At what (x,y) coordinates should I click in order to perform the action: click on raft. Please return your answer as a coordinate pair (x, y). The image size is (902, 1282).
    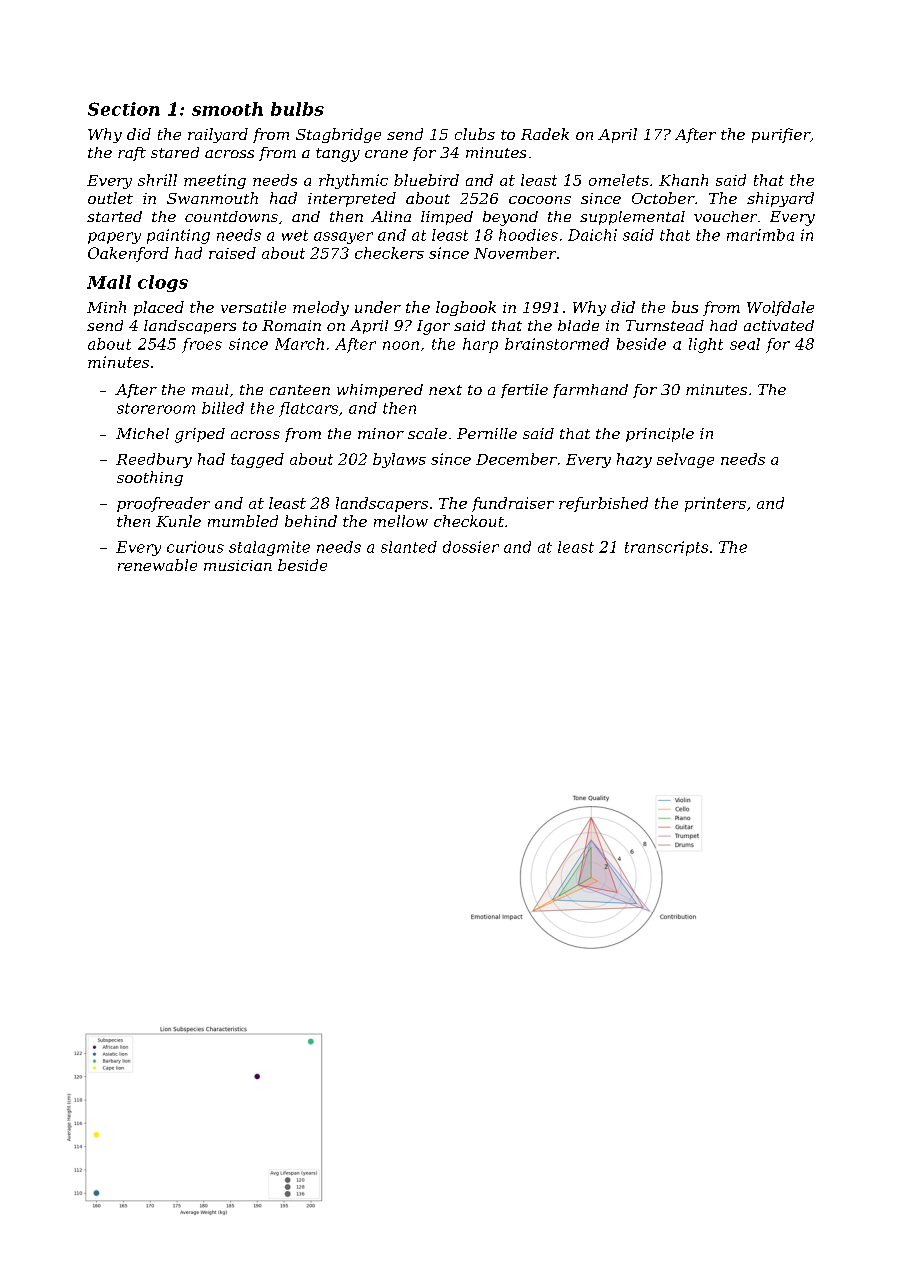
    Looking at the image, I should click on (132, 154).
